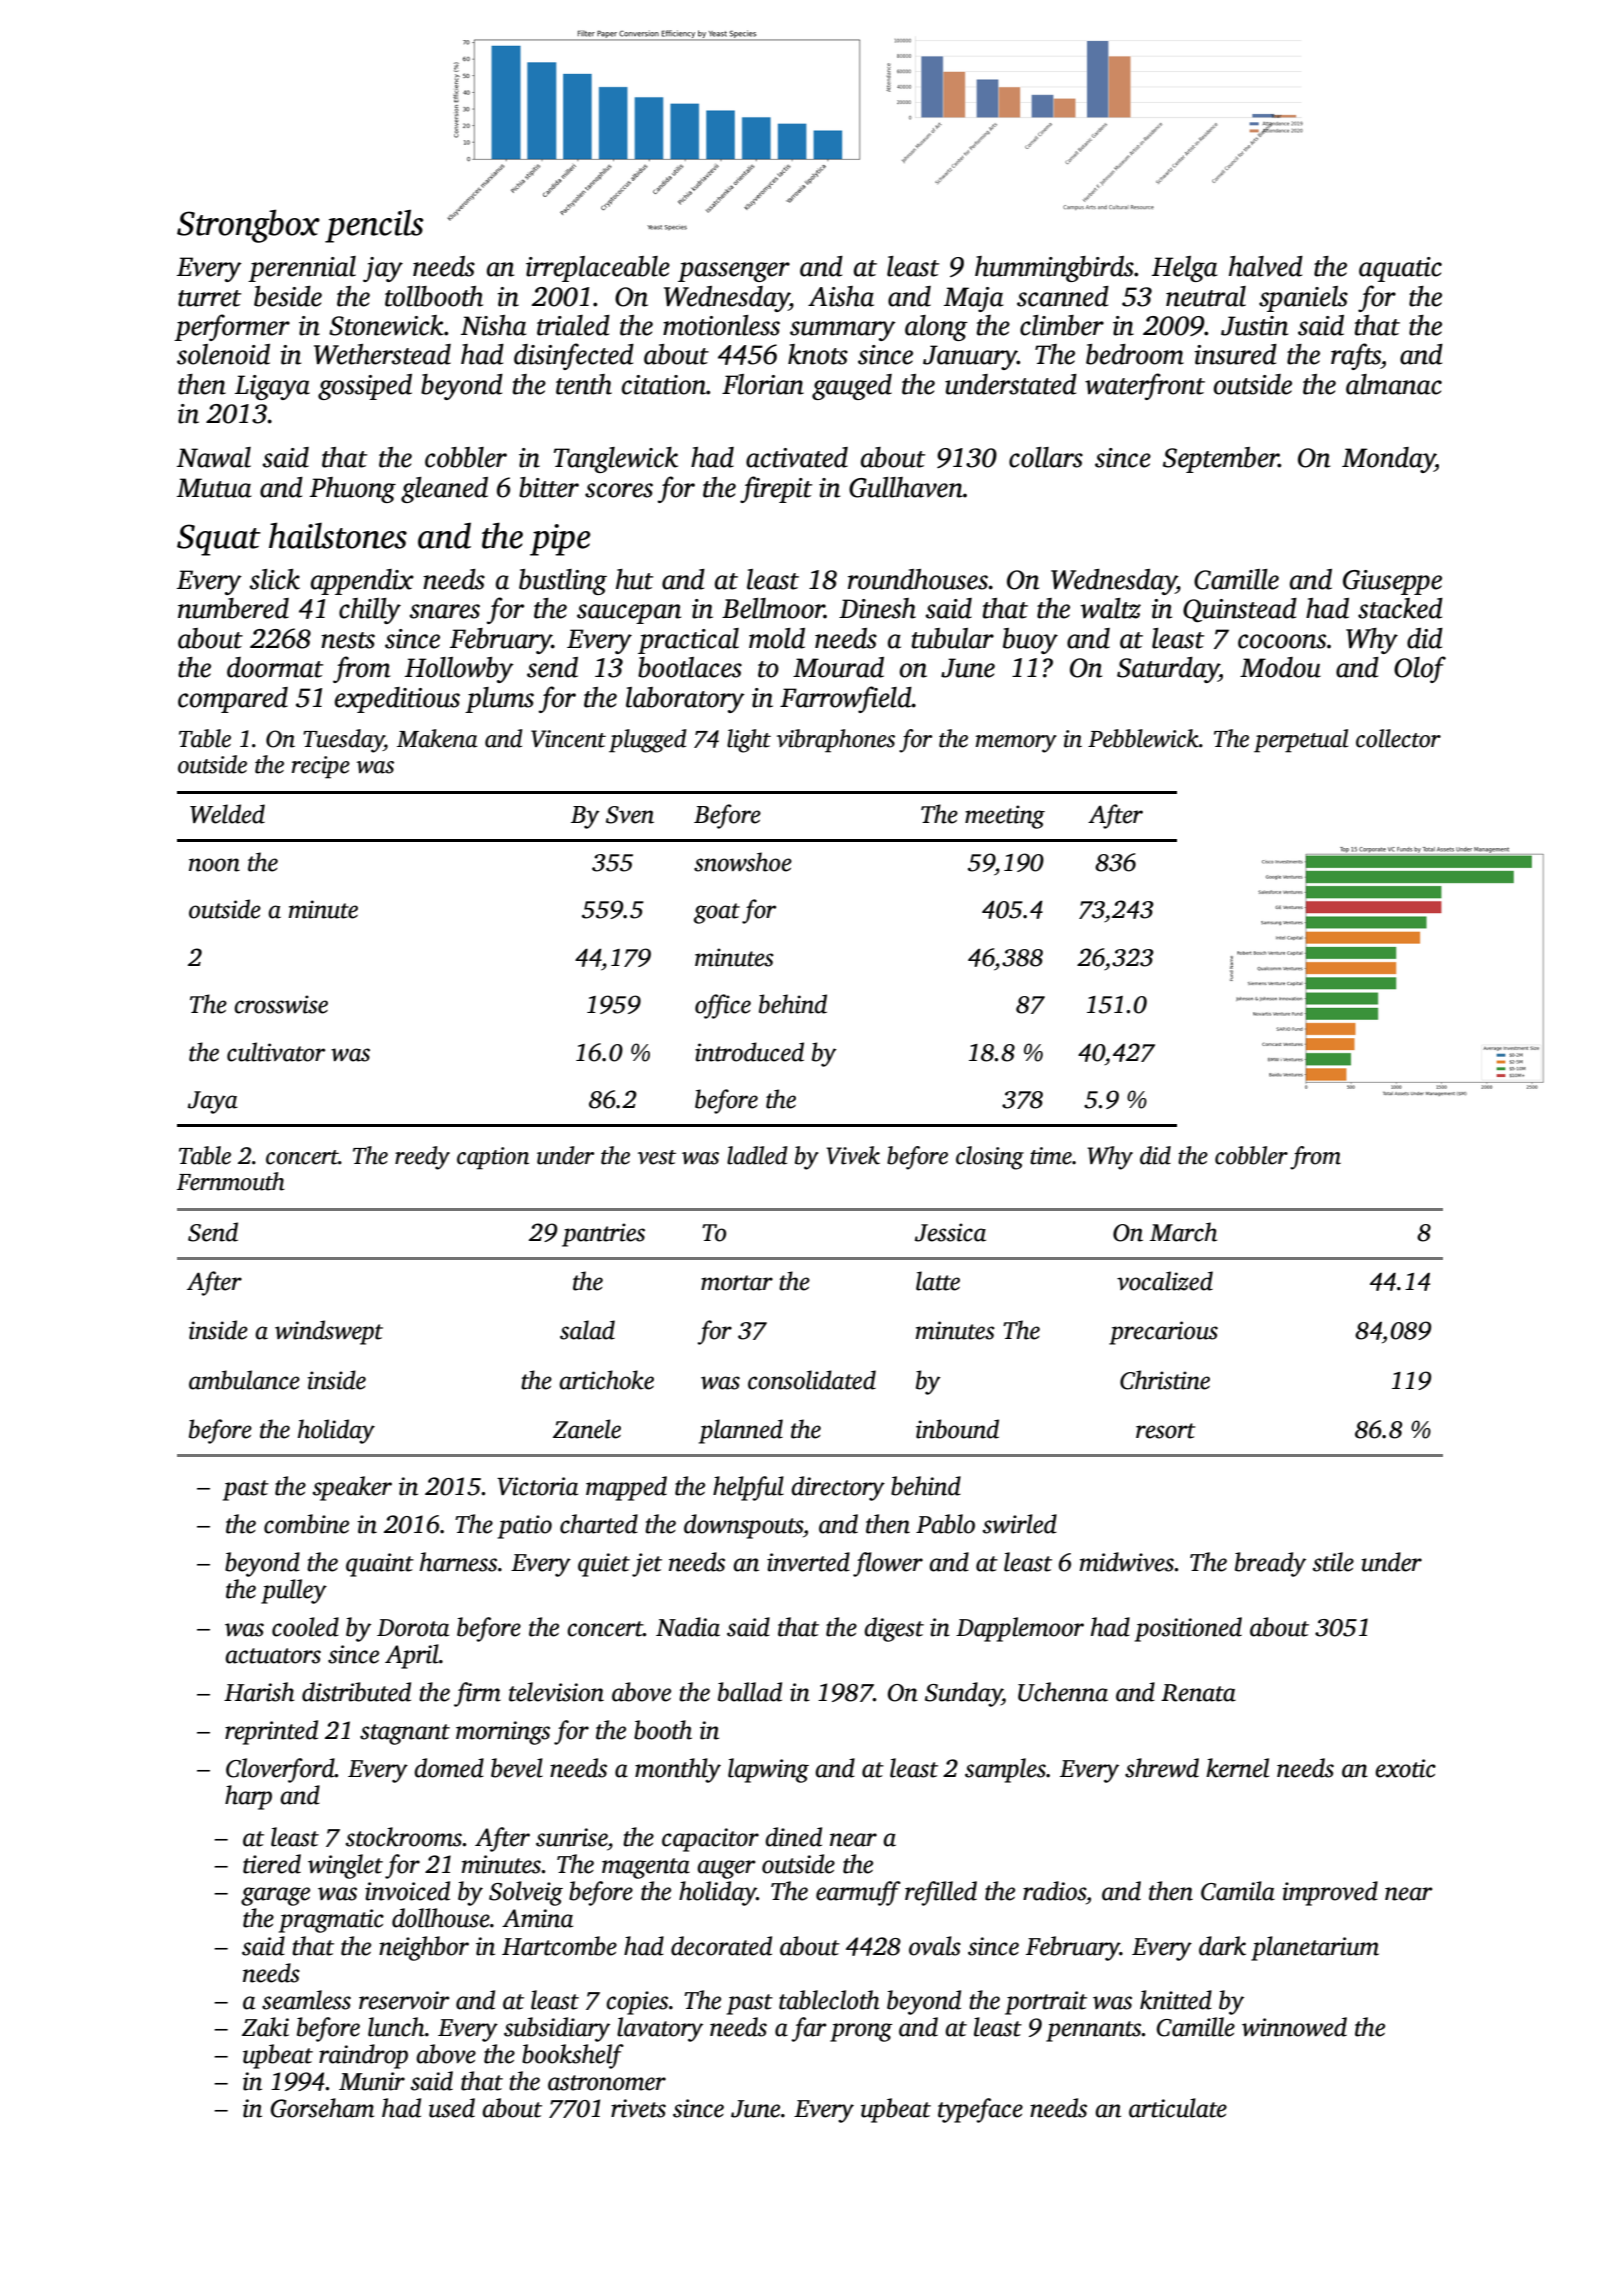  I want to click on articulate, so click(1178, 2108).
